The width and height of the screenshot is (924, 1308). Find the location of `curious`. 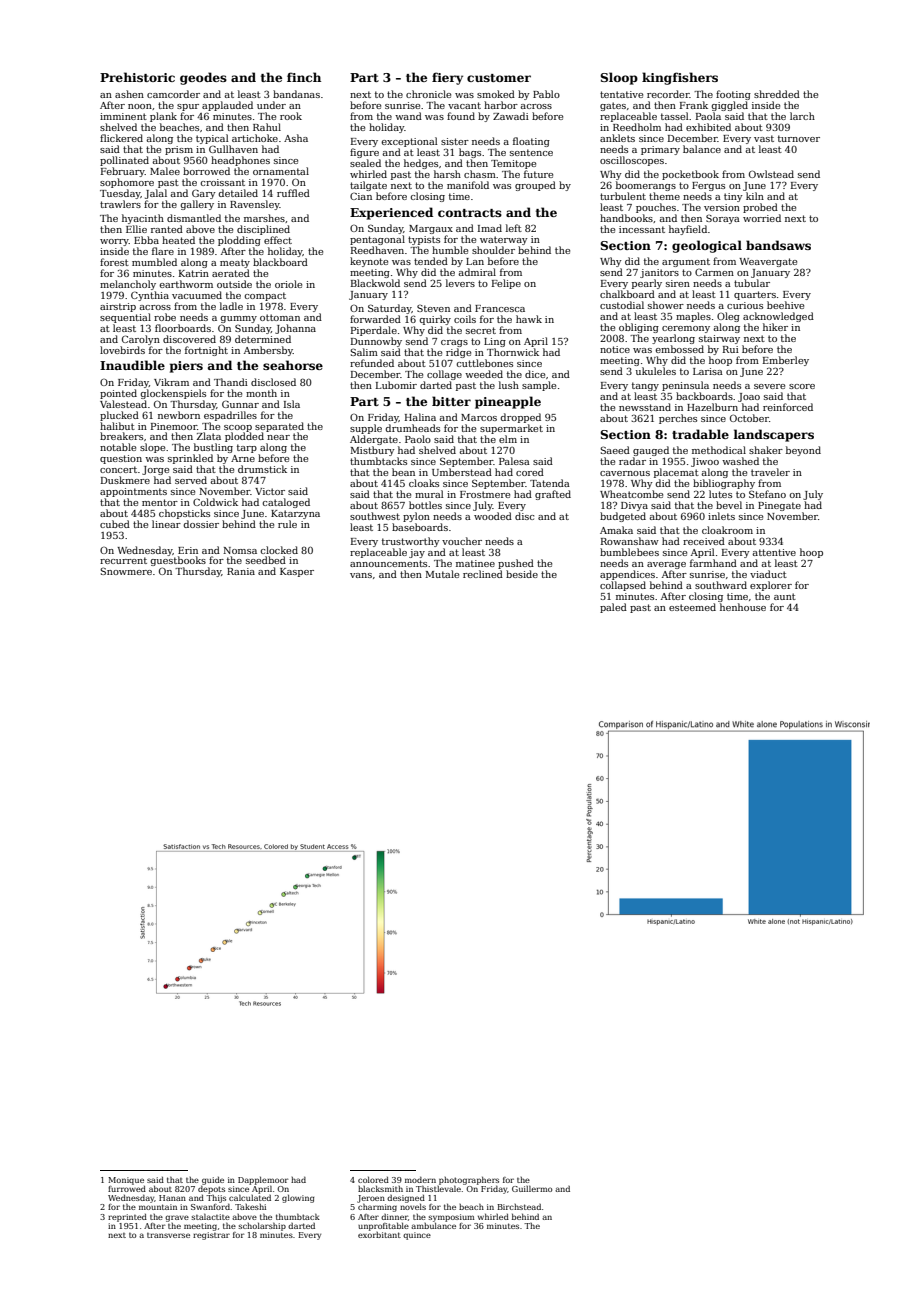

curious is located at coordinates (745, 305).
